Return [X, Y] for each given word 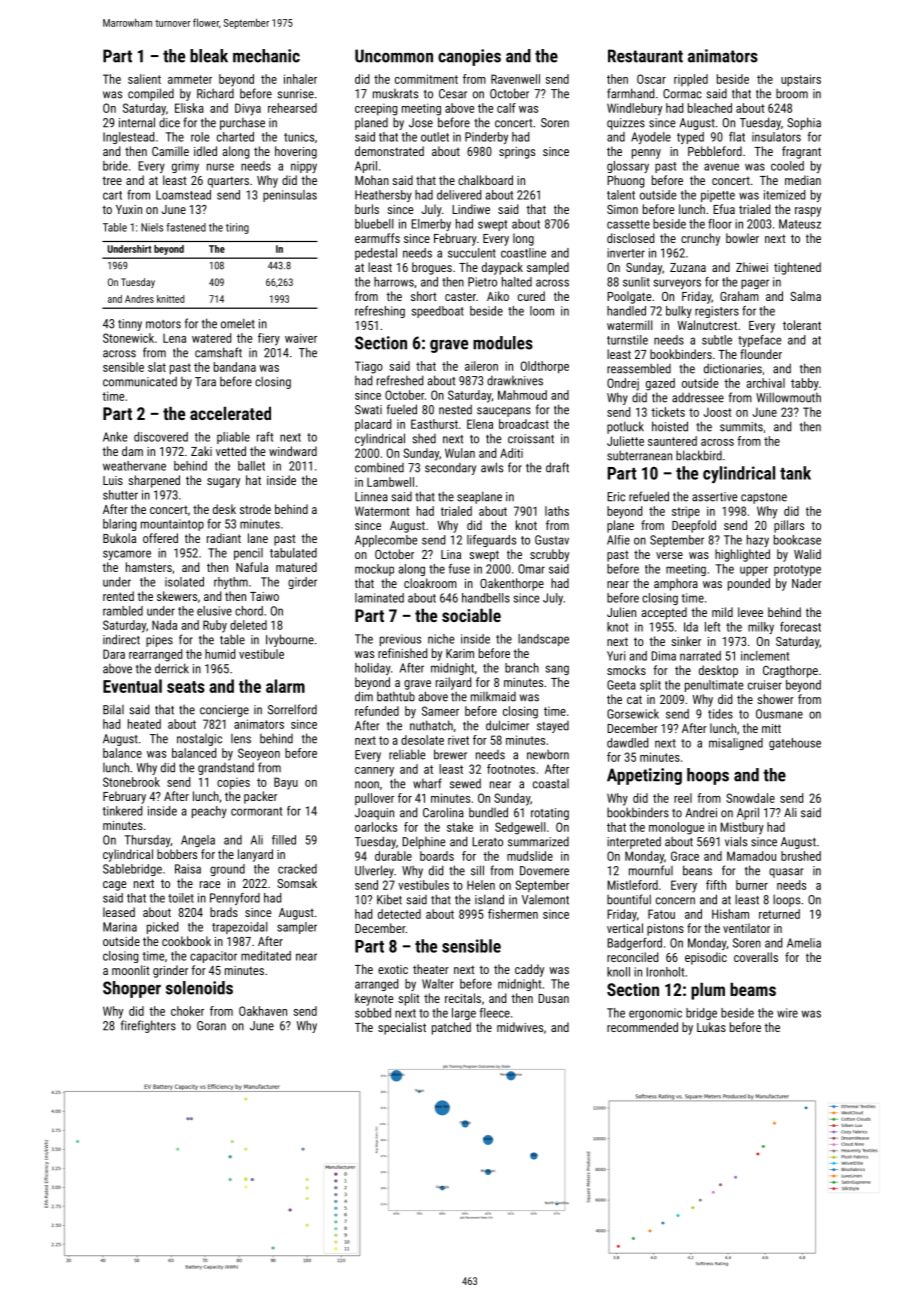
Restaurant [645, 56]
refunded [377, 711]
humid [220, 654]
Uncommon [394, 56]
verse [669, 555]
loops [786, 900]
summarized [538, 842]
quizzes [626, 124]
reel [683, 798]
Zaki [201, 451]
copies [233, 784]
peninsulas [290, 196]
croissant [531, 439]
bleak [209, 56]
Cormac [682, 94]
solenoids [199, 988]
